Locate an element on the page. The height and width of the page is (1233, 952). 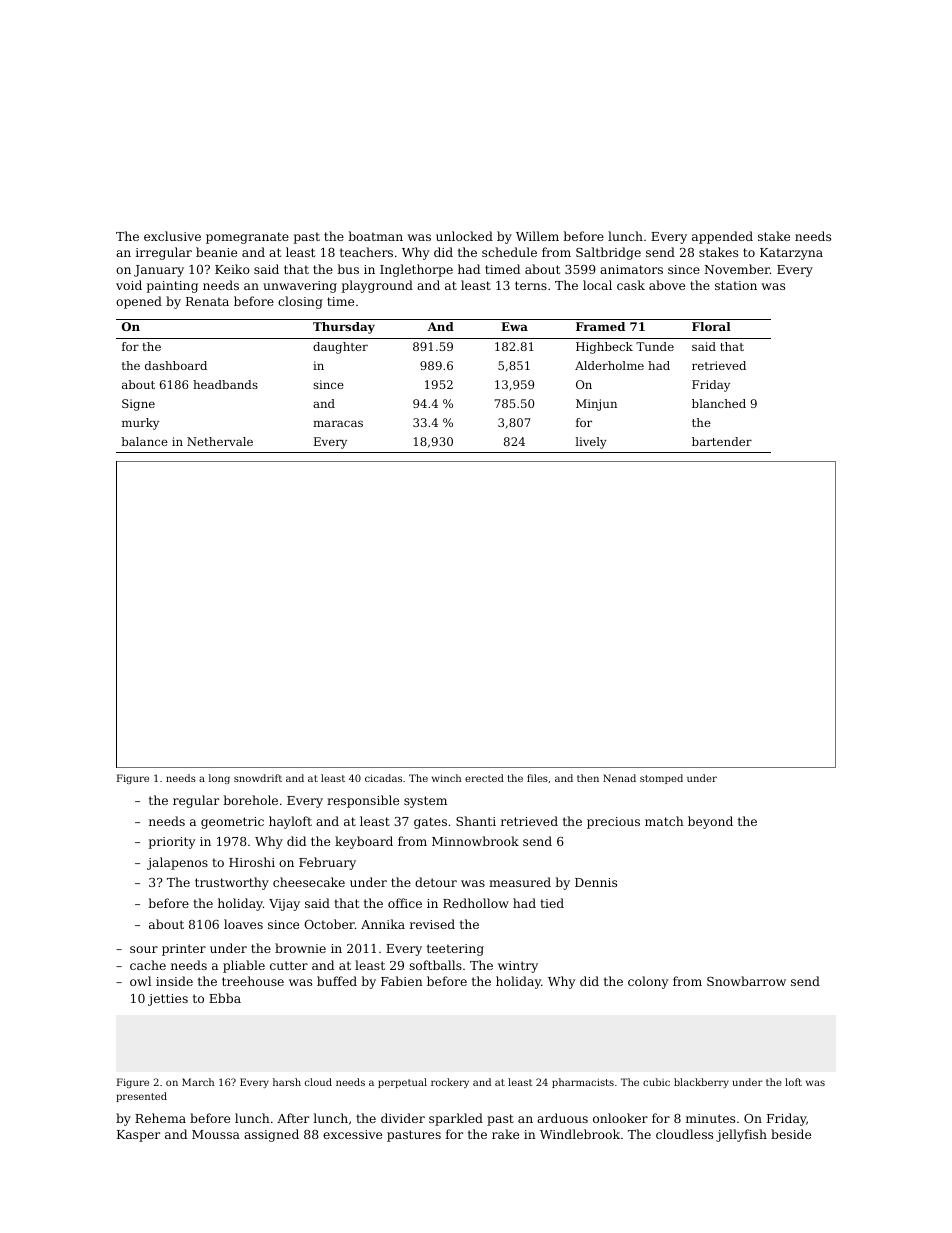
long is located at coordinates (219, 779).
